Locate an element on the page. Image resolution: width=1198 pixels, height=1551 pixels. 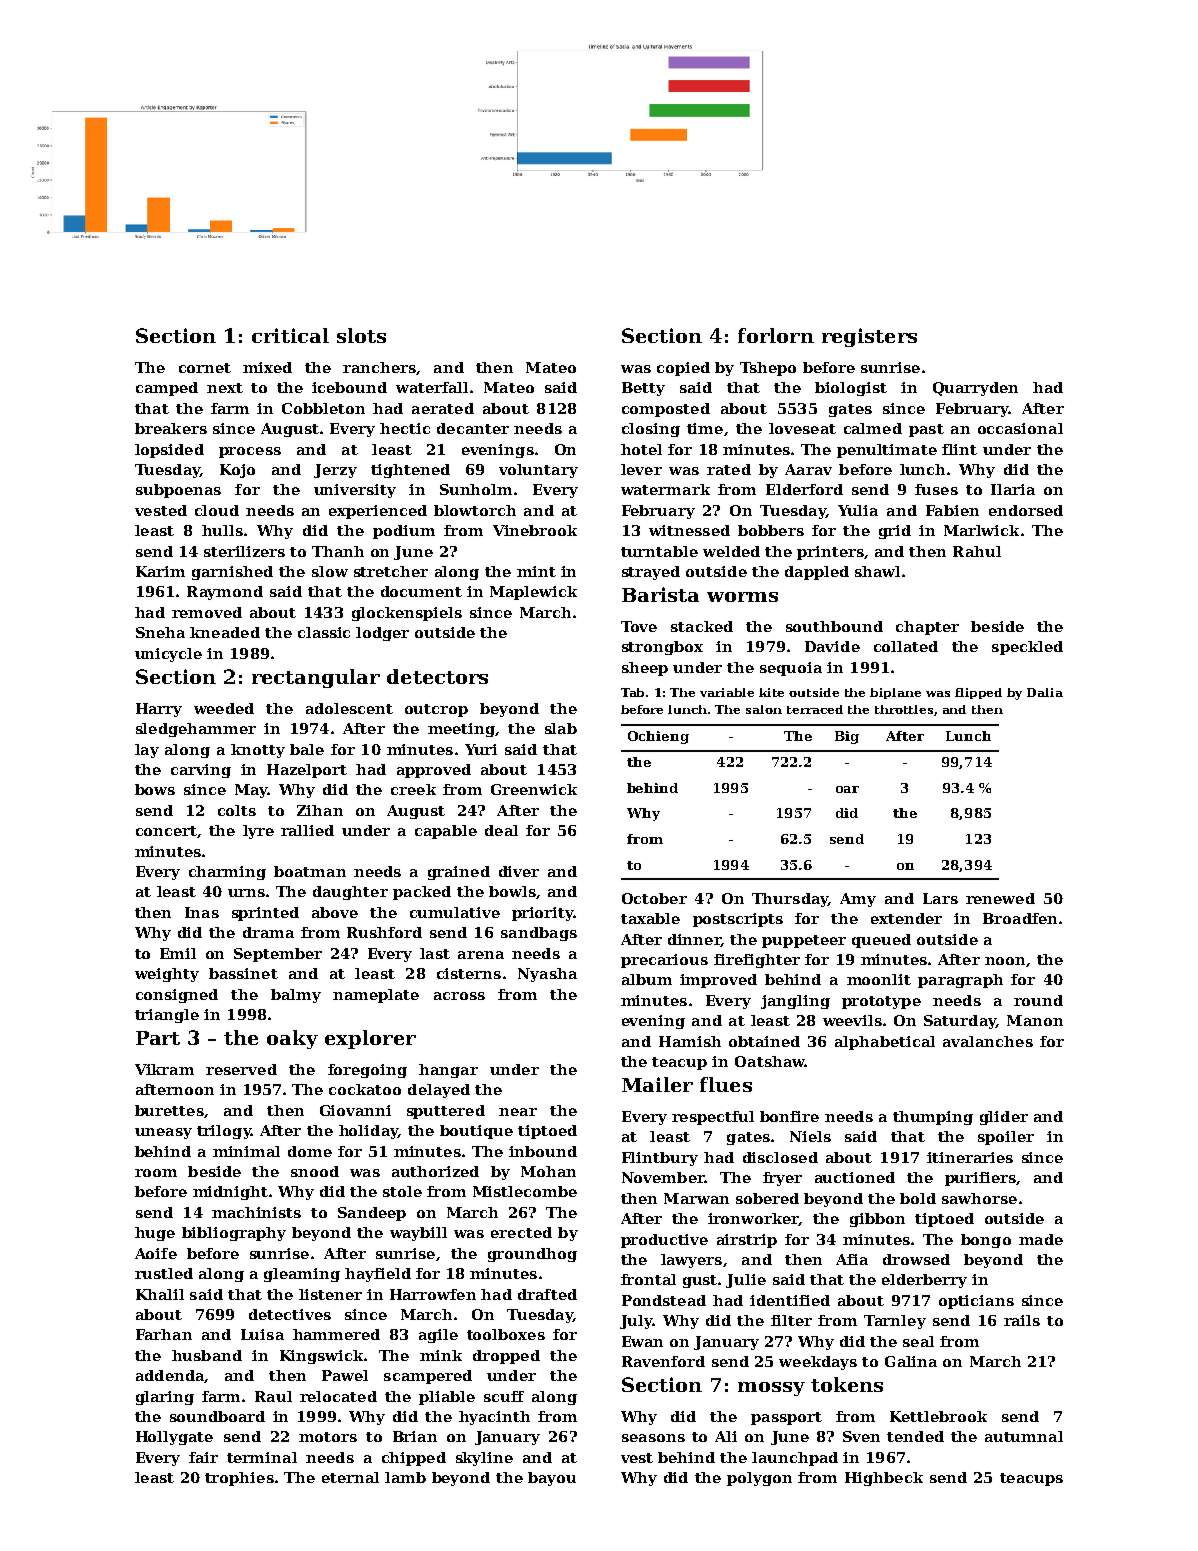
voluntary is located at coordinates (538, 471).
